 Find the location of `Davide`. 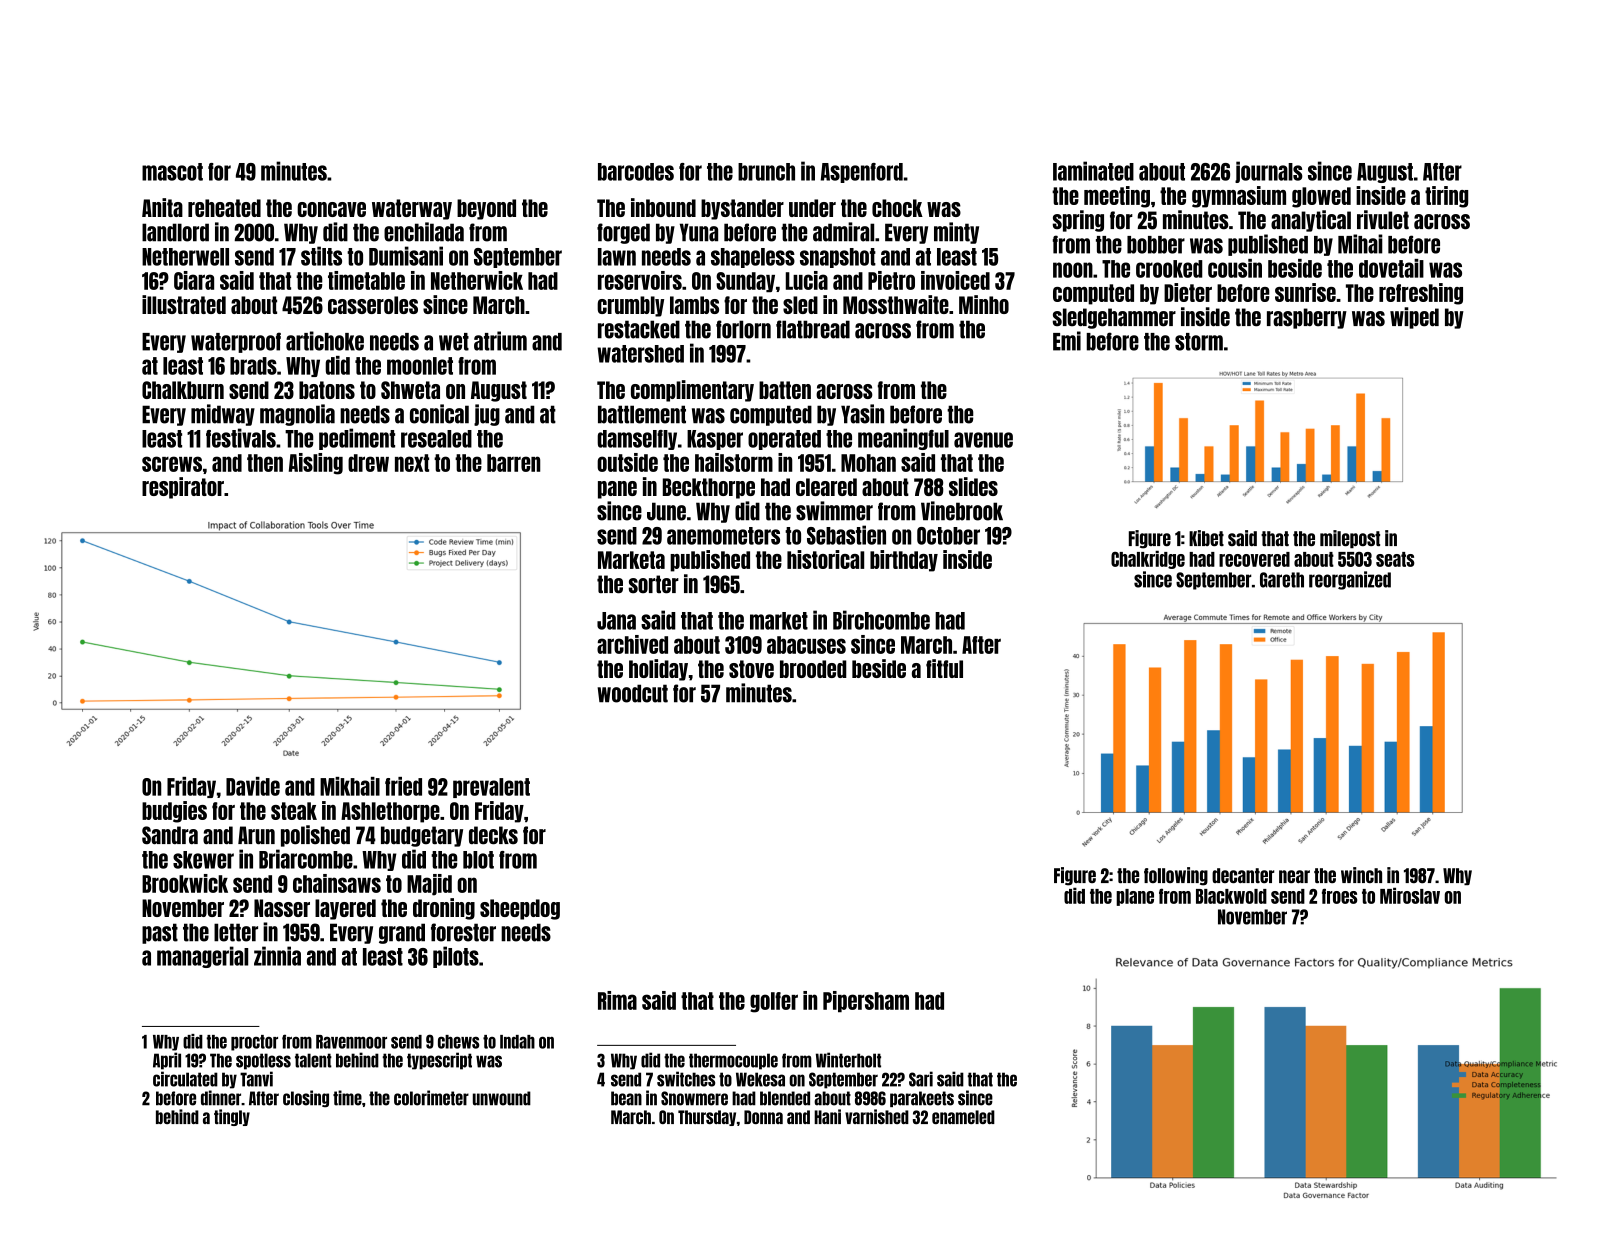

Davide is located at coordinates (253, 786).
